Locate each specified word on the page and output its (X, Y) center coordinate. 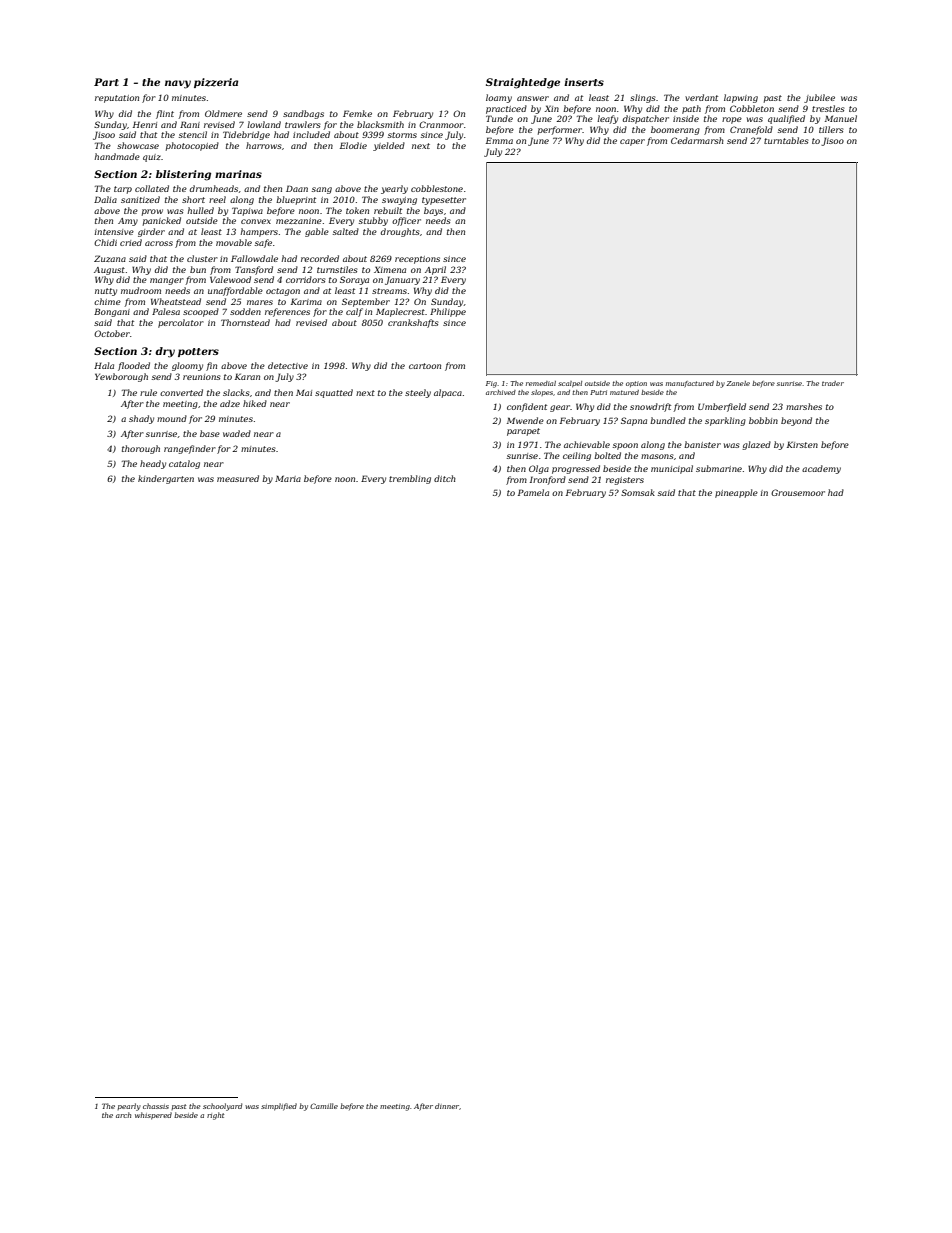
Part (106, 82)
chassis (156, 1106)
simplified (279, 1107)
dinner (447, 1106)
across (159, 243)
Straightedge (523, 83)
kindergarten (166, 479)
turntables (786, 140)
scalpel (570, 384)
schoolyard (222, 1107)
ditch (445, 478)
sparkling (725, 421)
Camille (324, 1106)
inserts (584, 82)
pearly (129, 1107)
